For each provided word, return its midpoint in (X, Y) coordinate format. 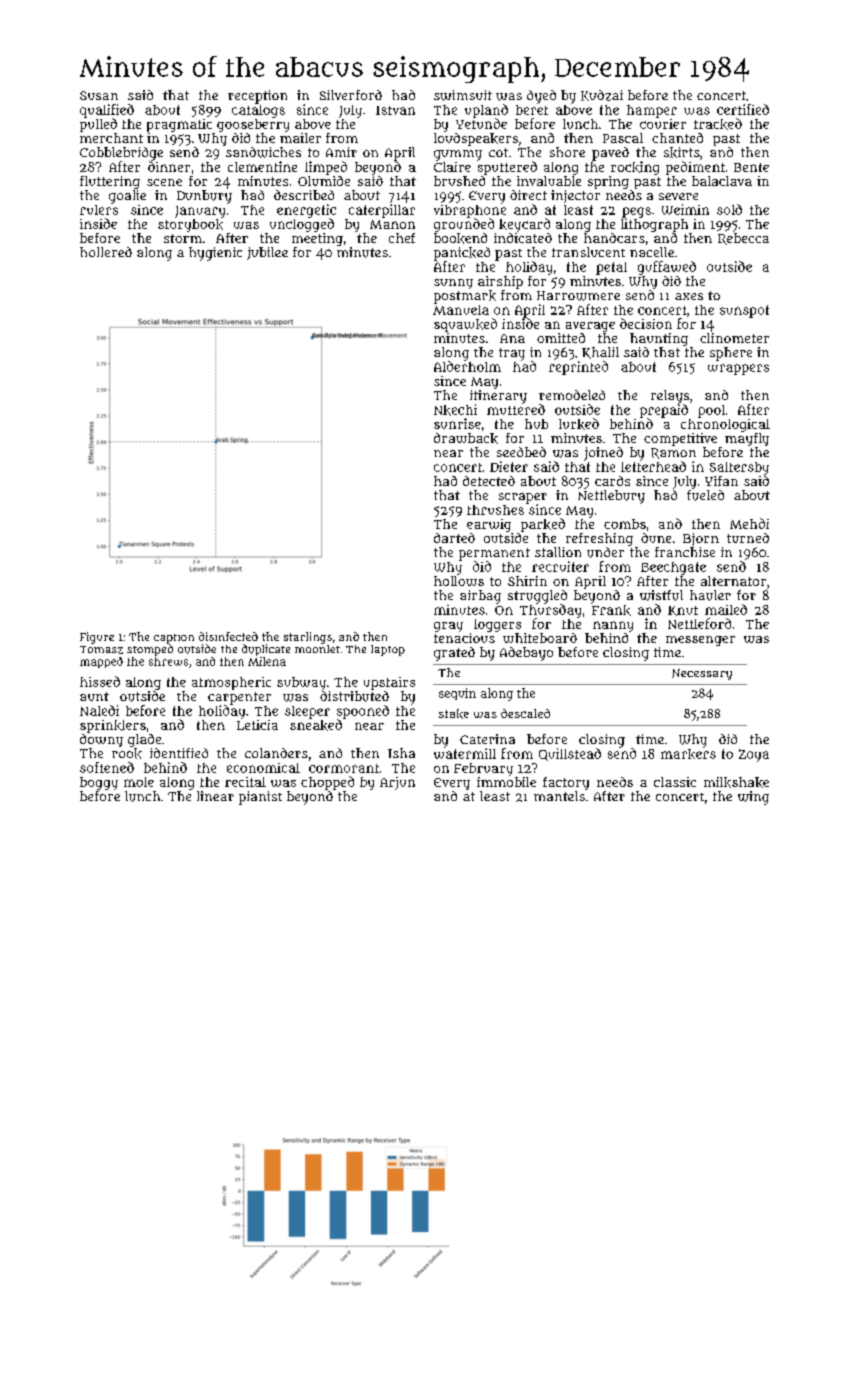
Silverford (351, 95)
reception (257, 97)
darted (454, 538)
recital (245, 782)
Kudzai (602, 95)
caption (174, 639)
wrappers (738, 369)
